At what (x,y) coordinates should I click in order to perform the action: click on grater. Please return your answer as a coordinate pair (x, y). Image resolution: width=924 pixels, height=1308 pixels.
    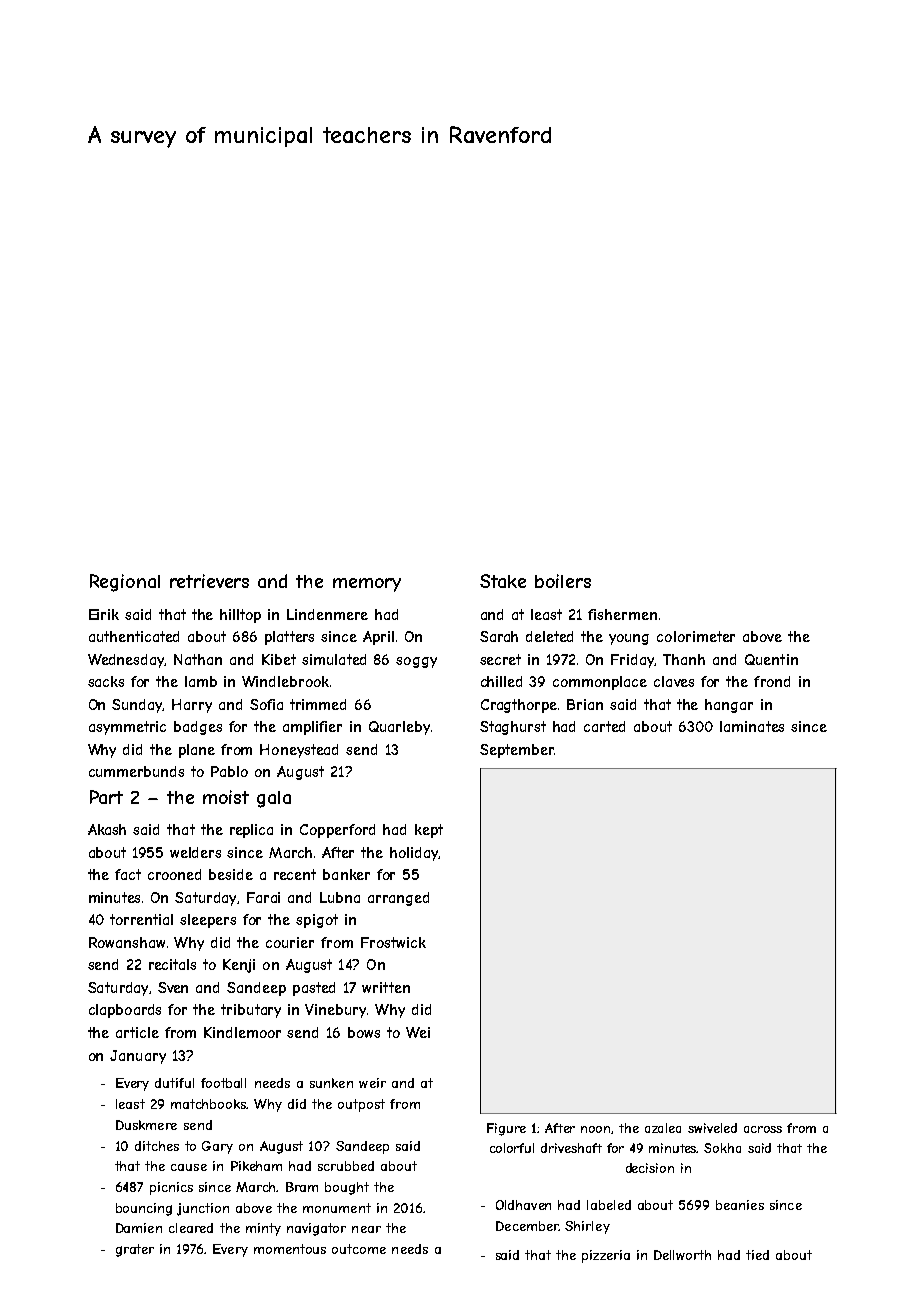
    Looking at the image, I should click on (135, 1250).
